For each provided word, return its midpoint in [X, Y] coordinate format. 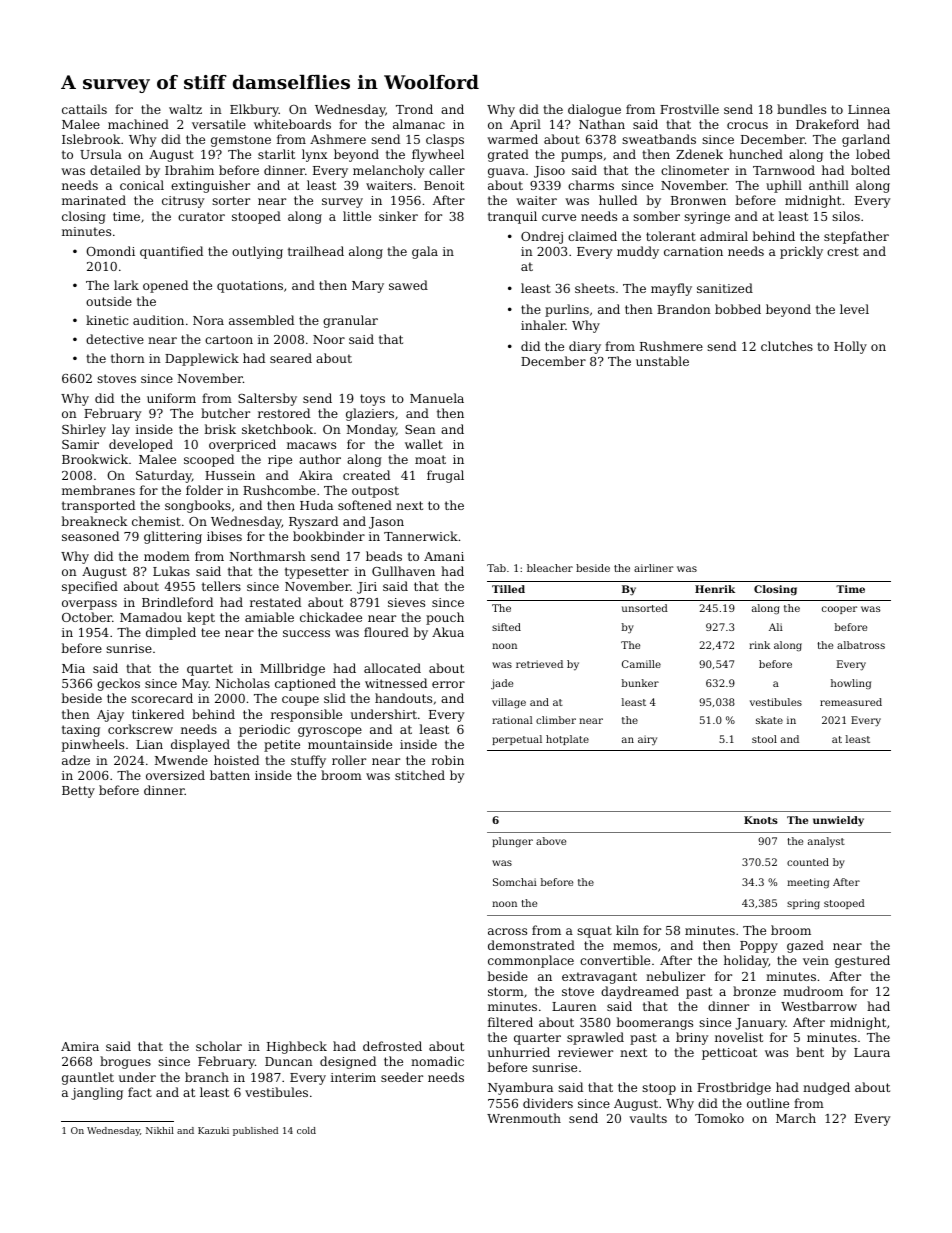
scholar [219, 1046]
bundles [801, 109]
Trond [414, 109]
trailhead [316, 251]
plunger [512, 842]
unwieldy [838, 821]
